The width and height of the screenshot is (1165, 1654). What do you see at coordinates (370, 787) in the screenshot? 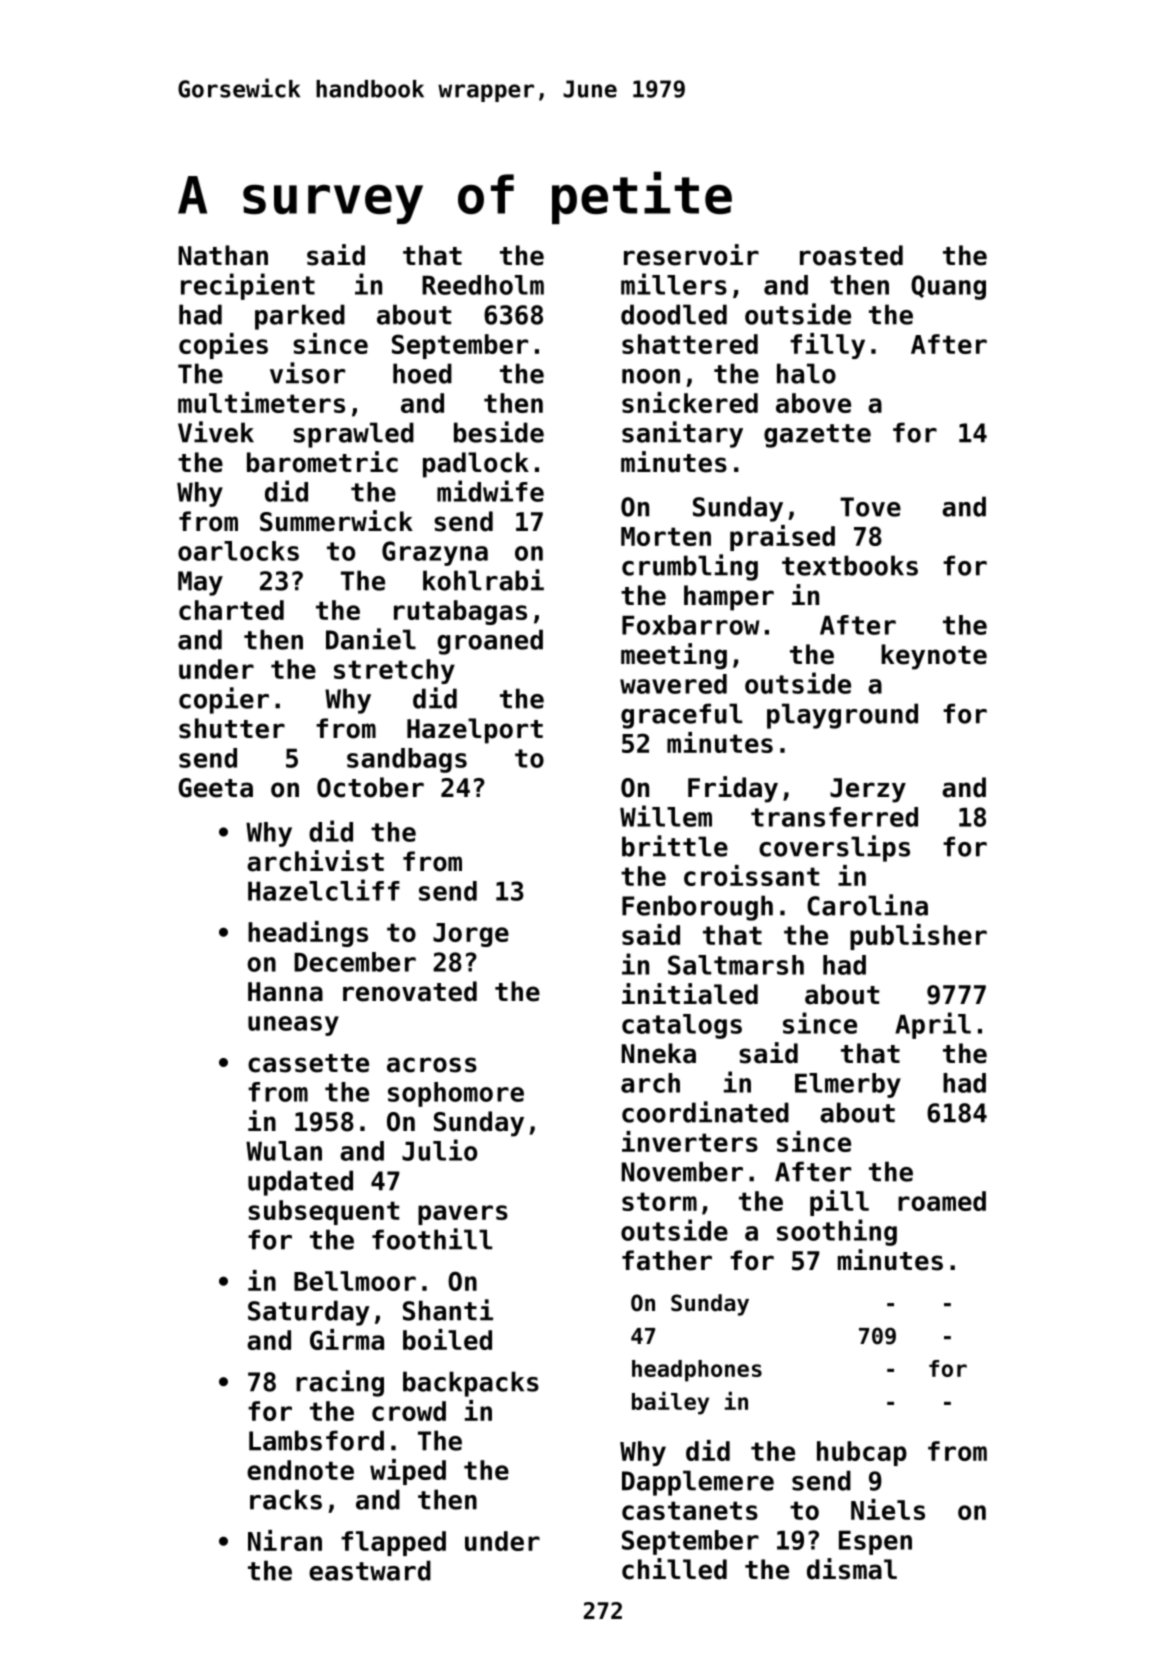
I see `October` at bounding box center [370, 787].
